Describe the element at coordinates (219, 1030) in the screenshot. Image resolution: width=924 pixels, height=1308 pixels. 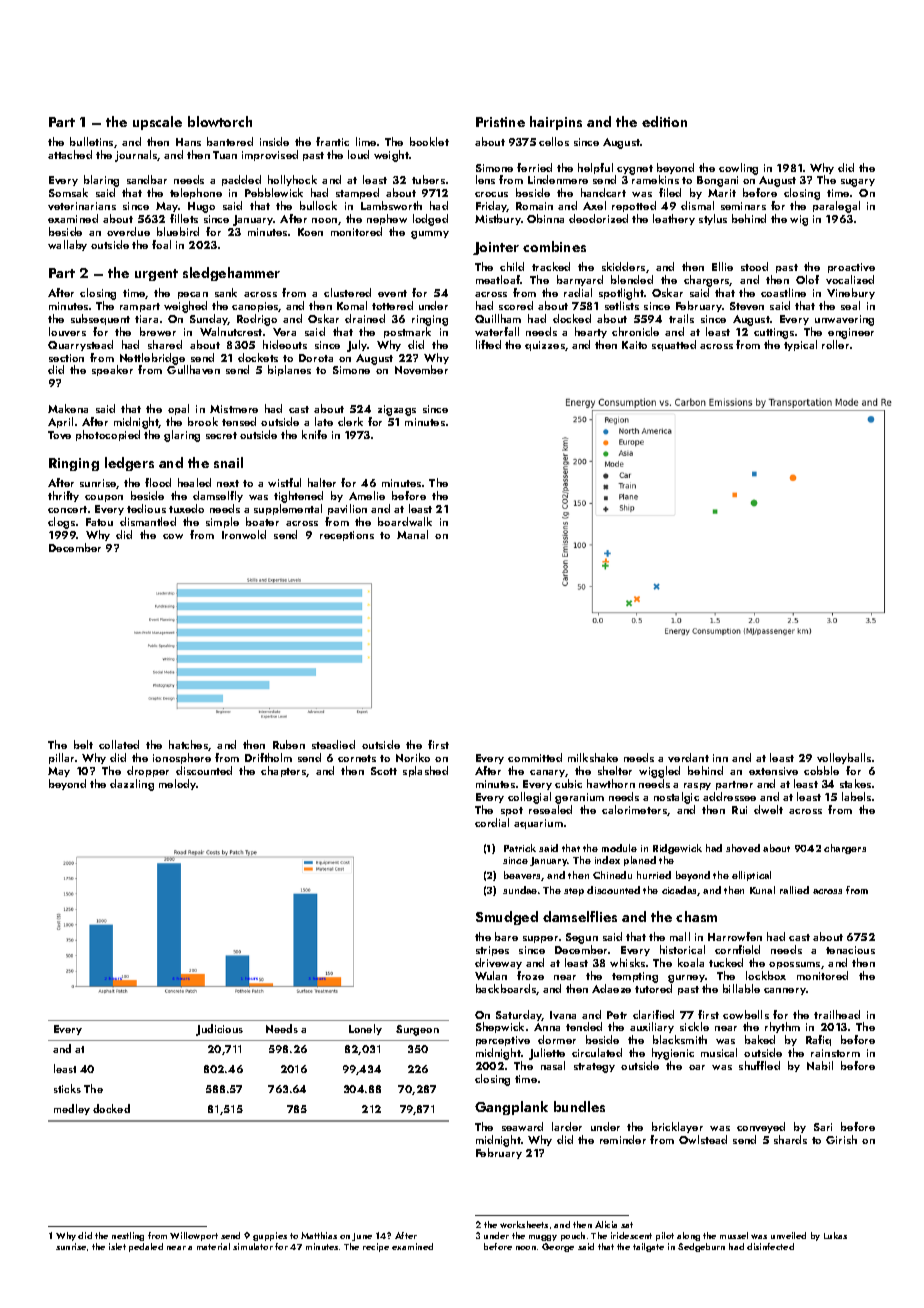
I see `Judicious` at that location.
